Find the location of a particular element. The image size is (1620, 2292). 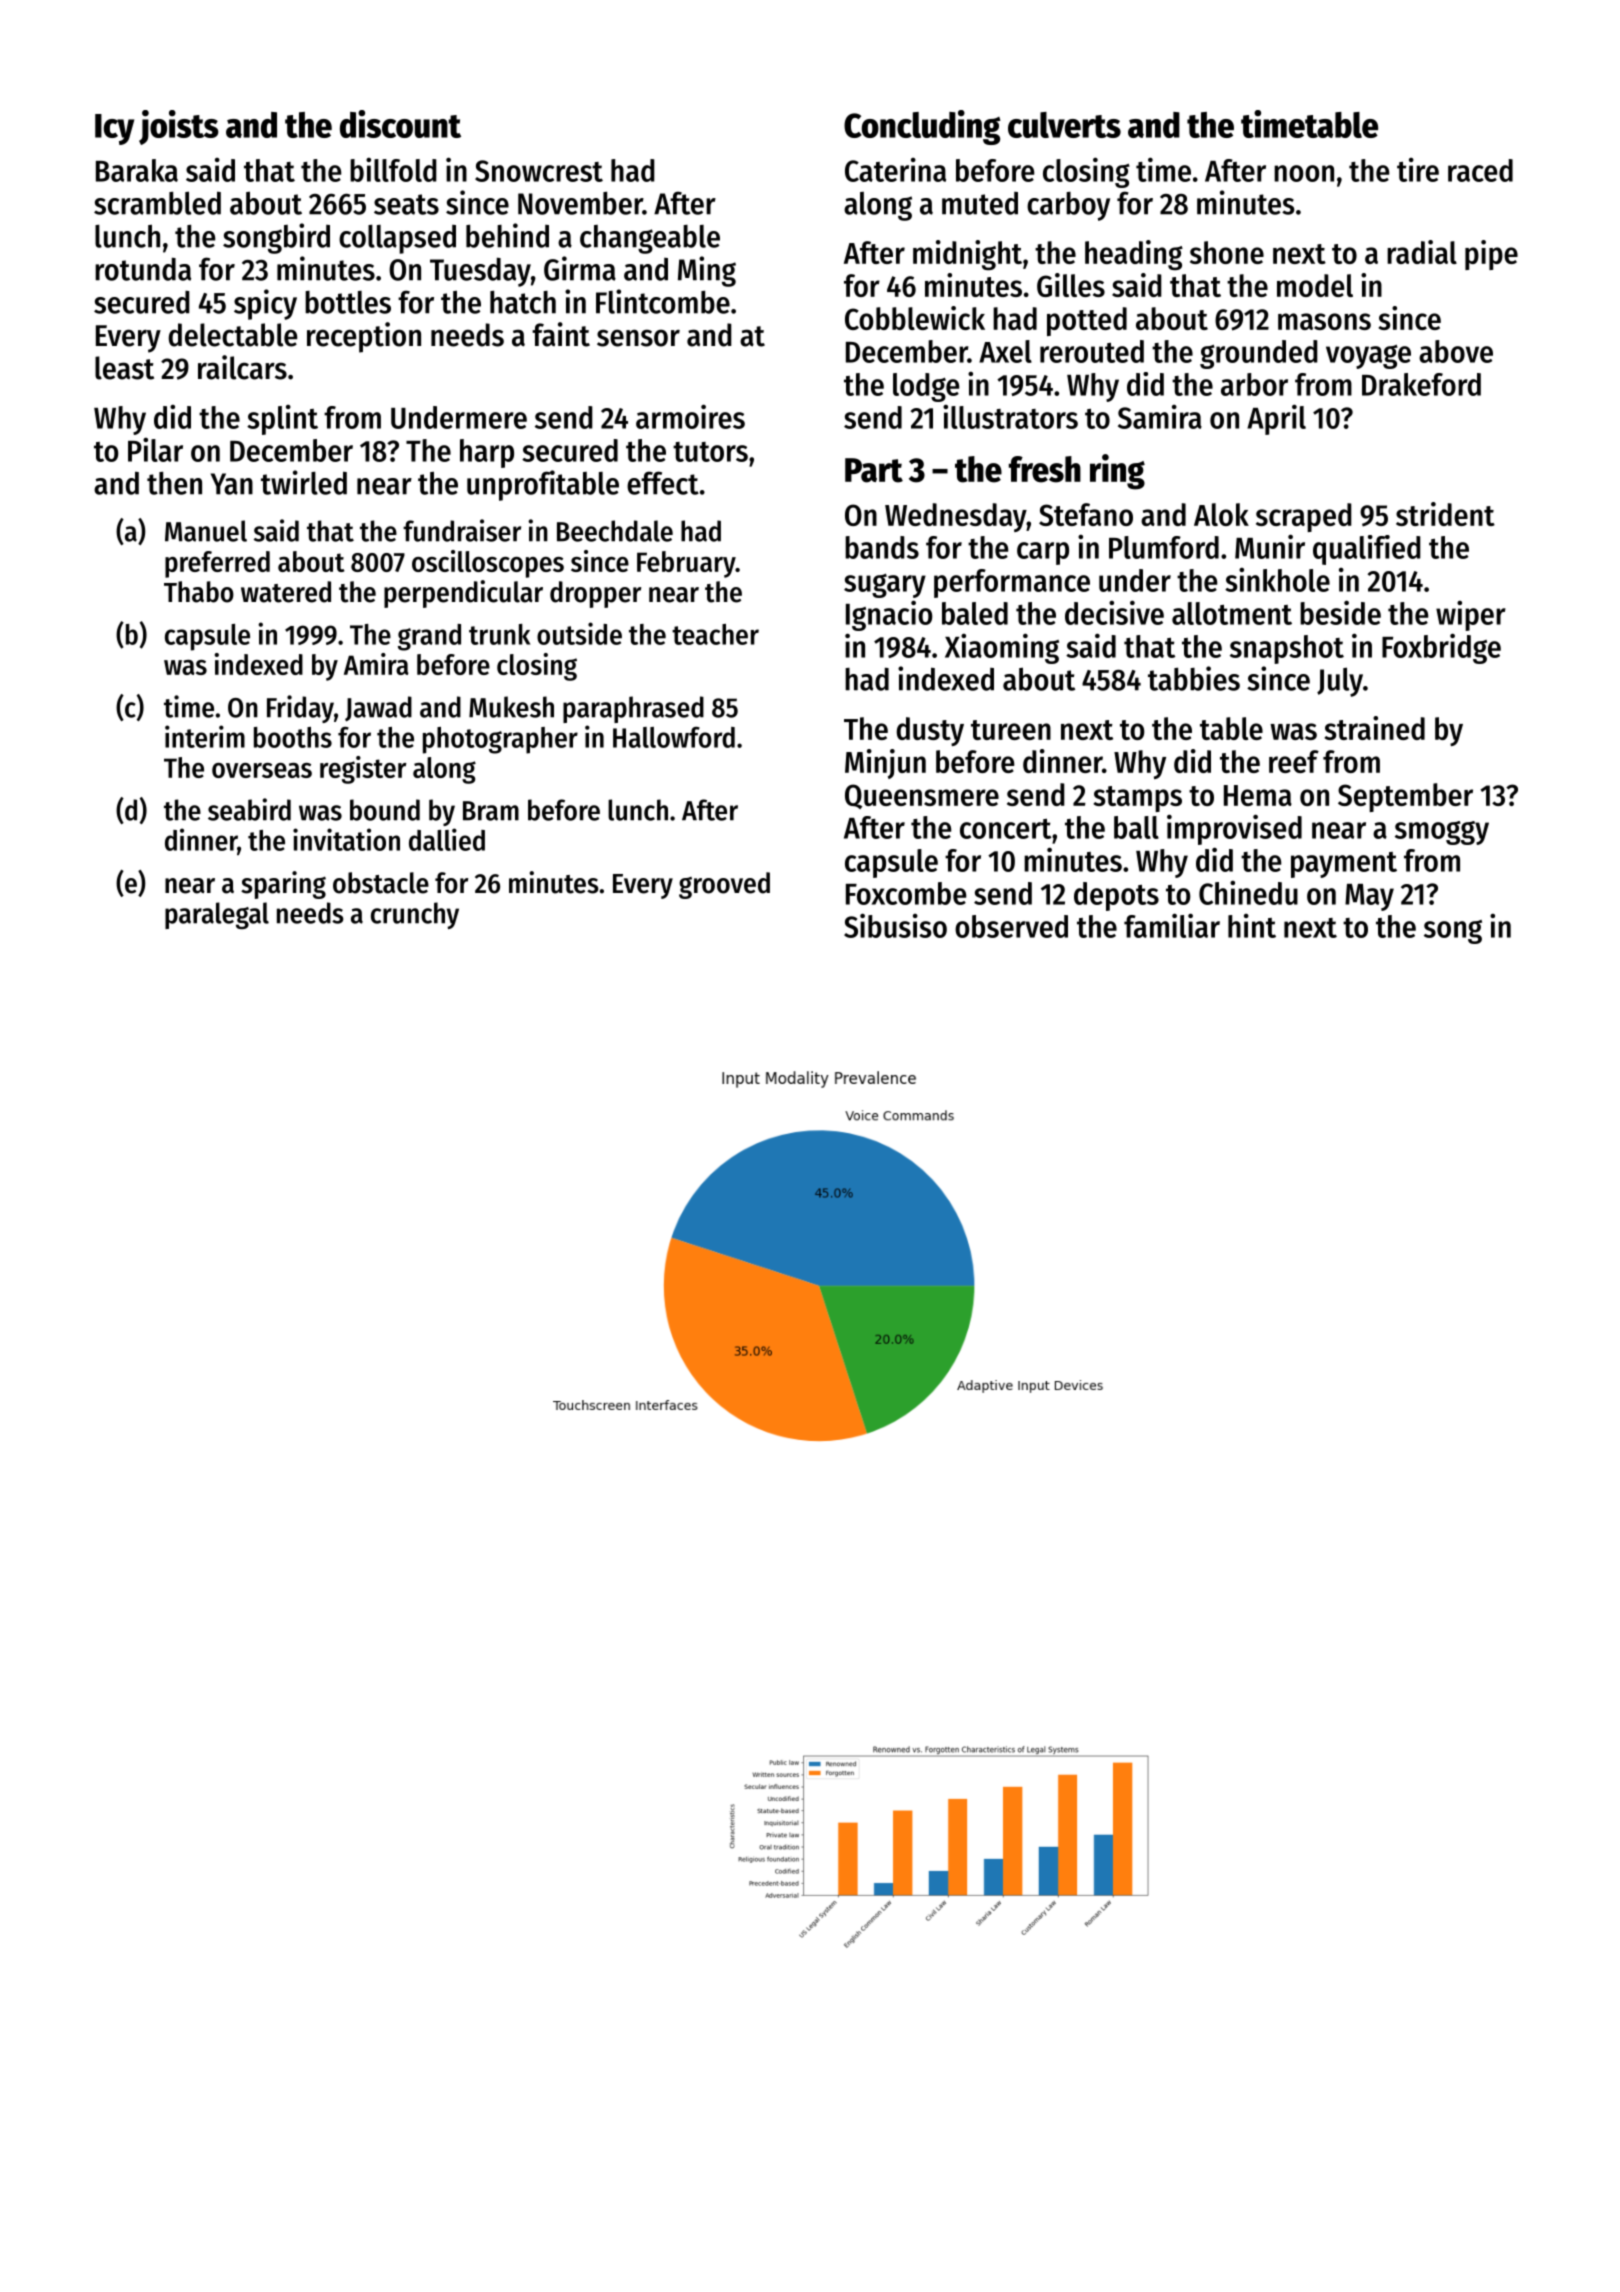

tureen is located at coordinates (1011, 730).
